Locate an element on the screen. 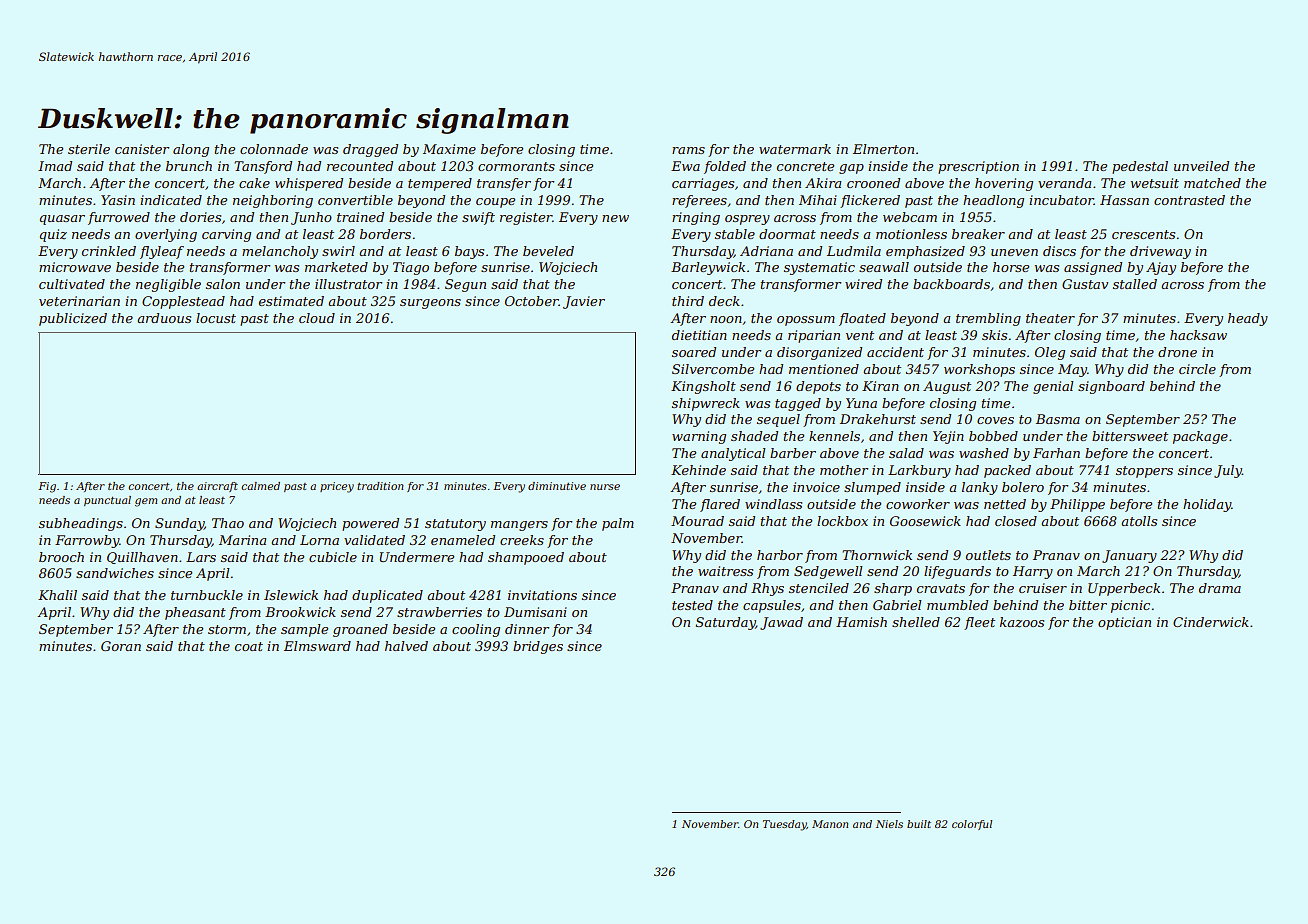  Tuesday is located at coordinates (785, 825).
